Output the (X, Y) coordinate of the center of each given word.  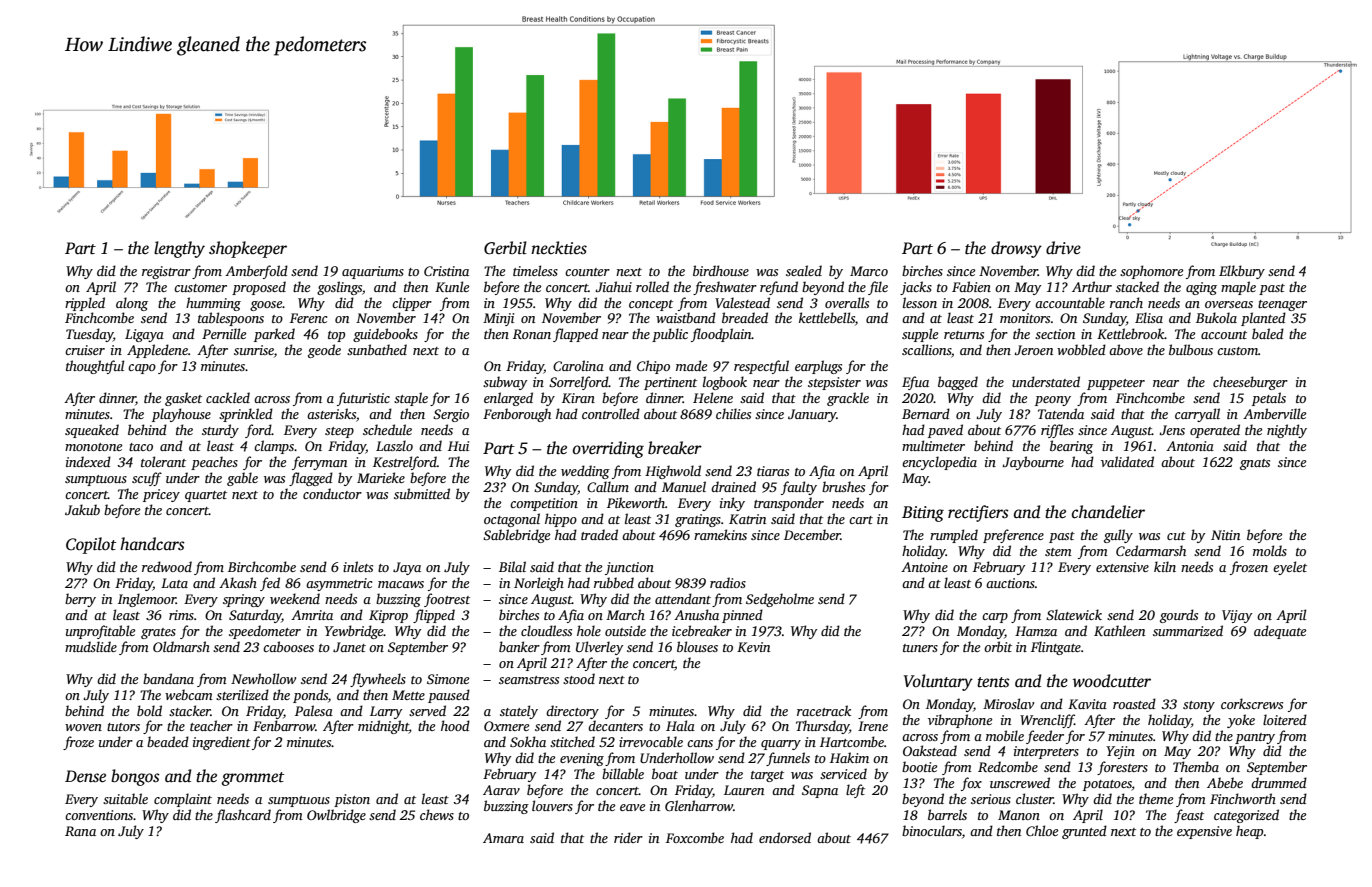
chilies (733, 413)
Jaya (407, 568)
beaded (168, 741)
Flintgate (1056, 648)
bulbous (1191, 349)
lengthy (179, 249)
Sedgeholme (780, 600)
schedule (387, 429)
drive (1063, 247)
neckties (559, 248)
